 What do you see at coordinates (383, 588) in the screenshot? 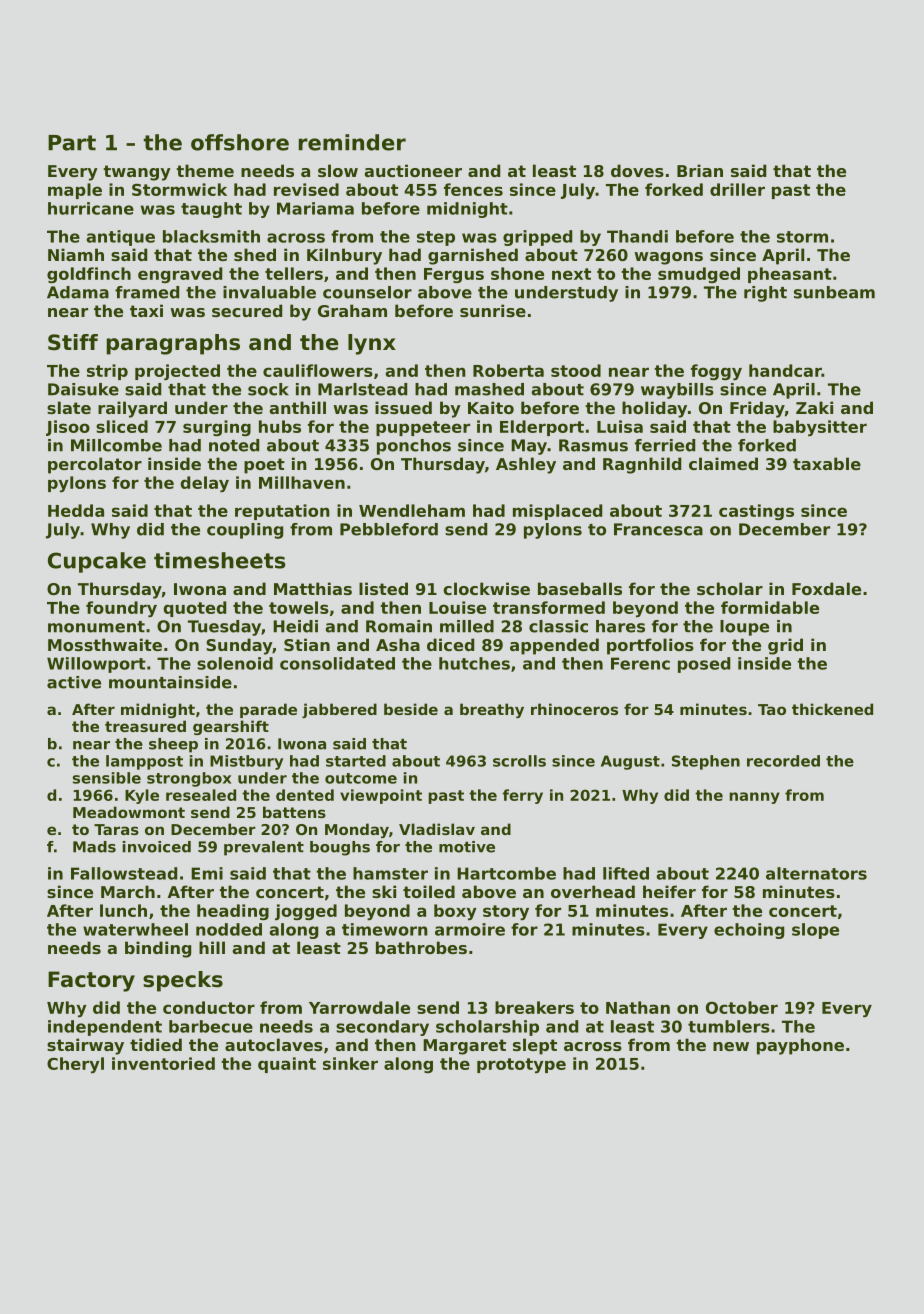
I see `listed` at bounding box center [383, 588].
